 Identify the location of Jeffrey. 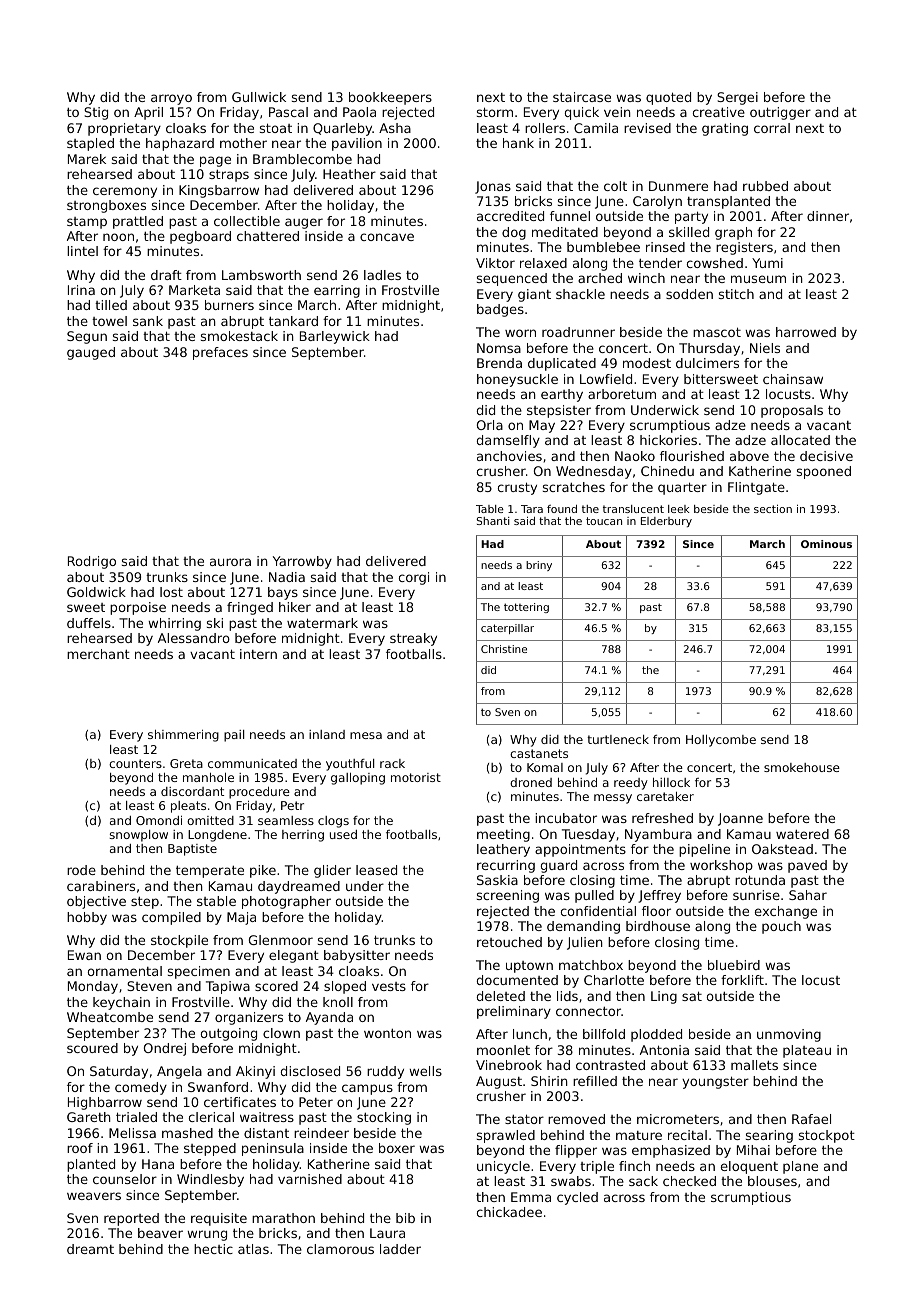
(659, 896).
